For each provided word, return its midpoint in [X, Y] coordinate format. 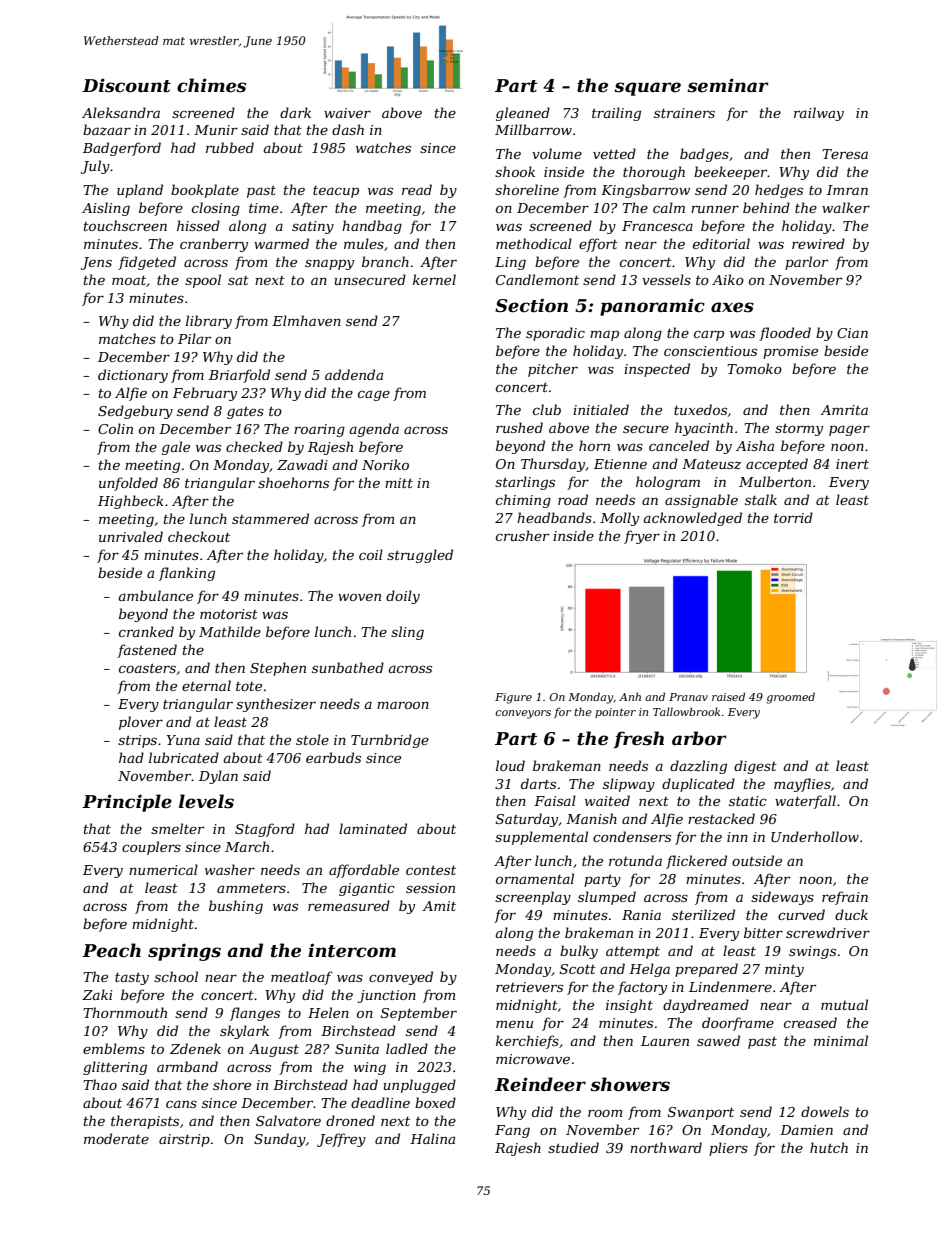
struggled [420, 556]
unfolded [128, 484]
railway [819, 114]
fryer [642, 537]
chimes [211, 85]
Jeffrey [341, 1140]
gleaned [523, 114]
